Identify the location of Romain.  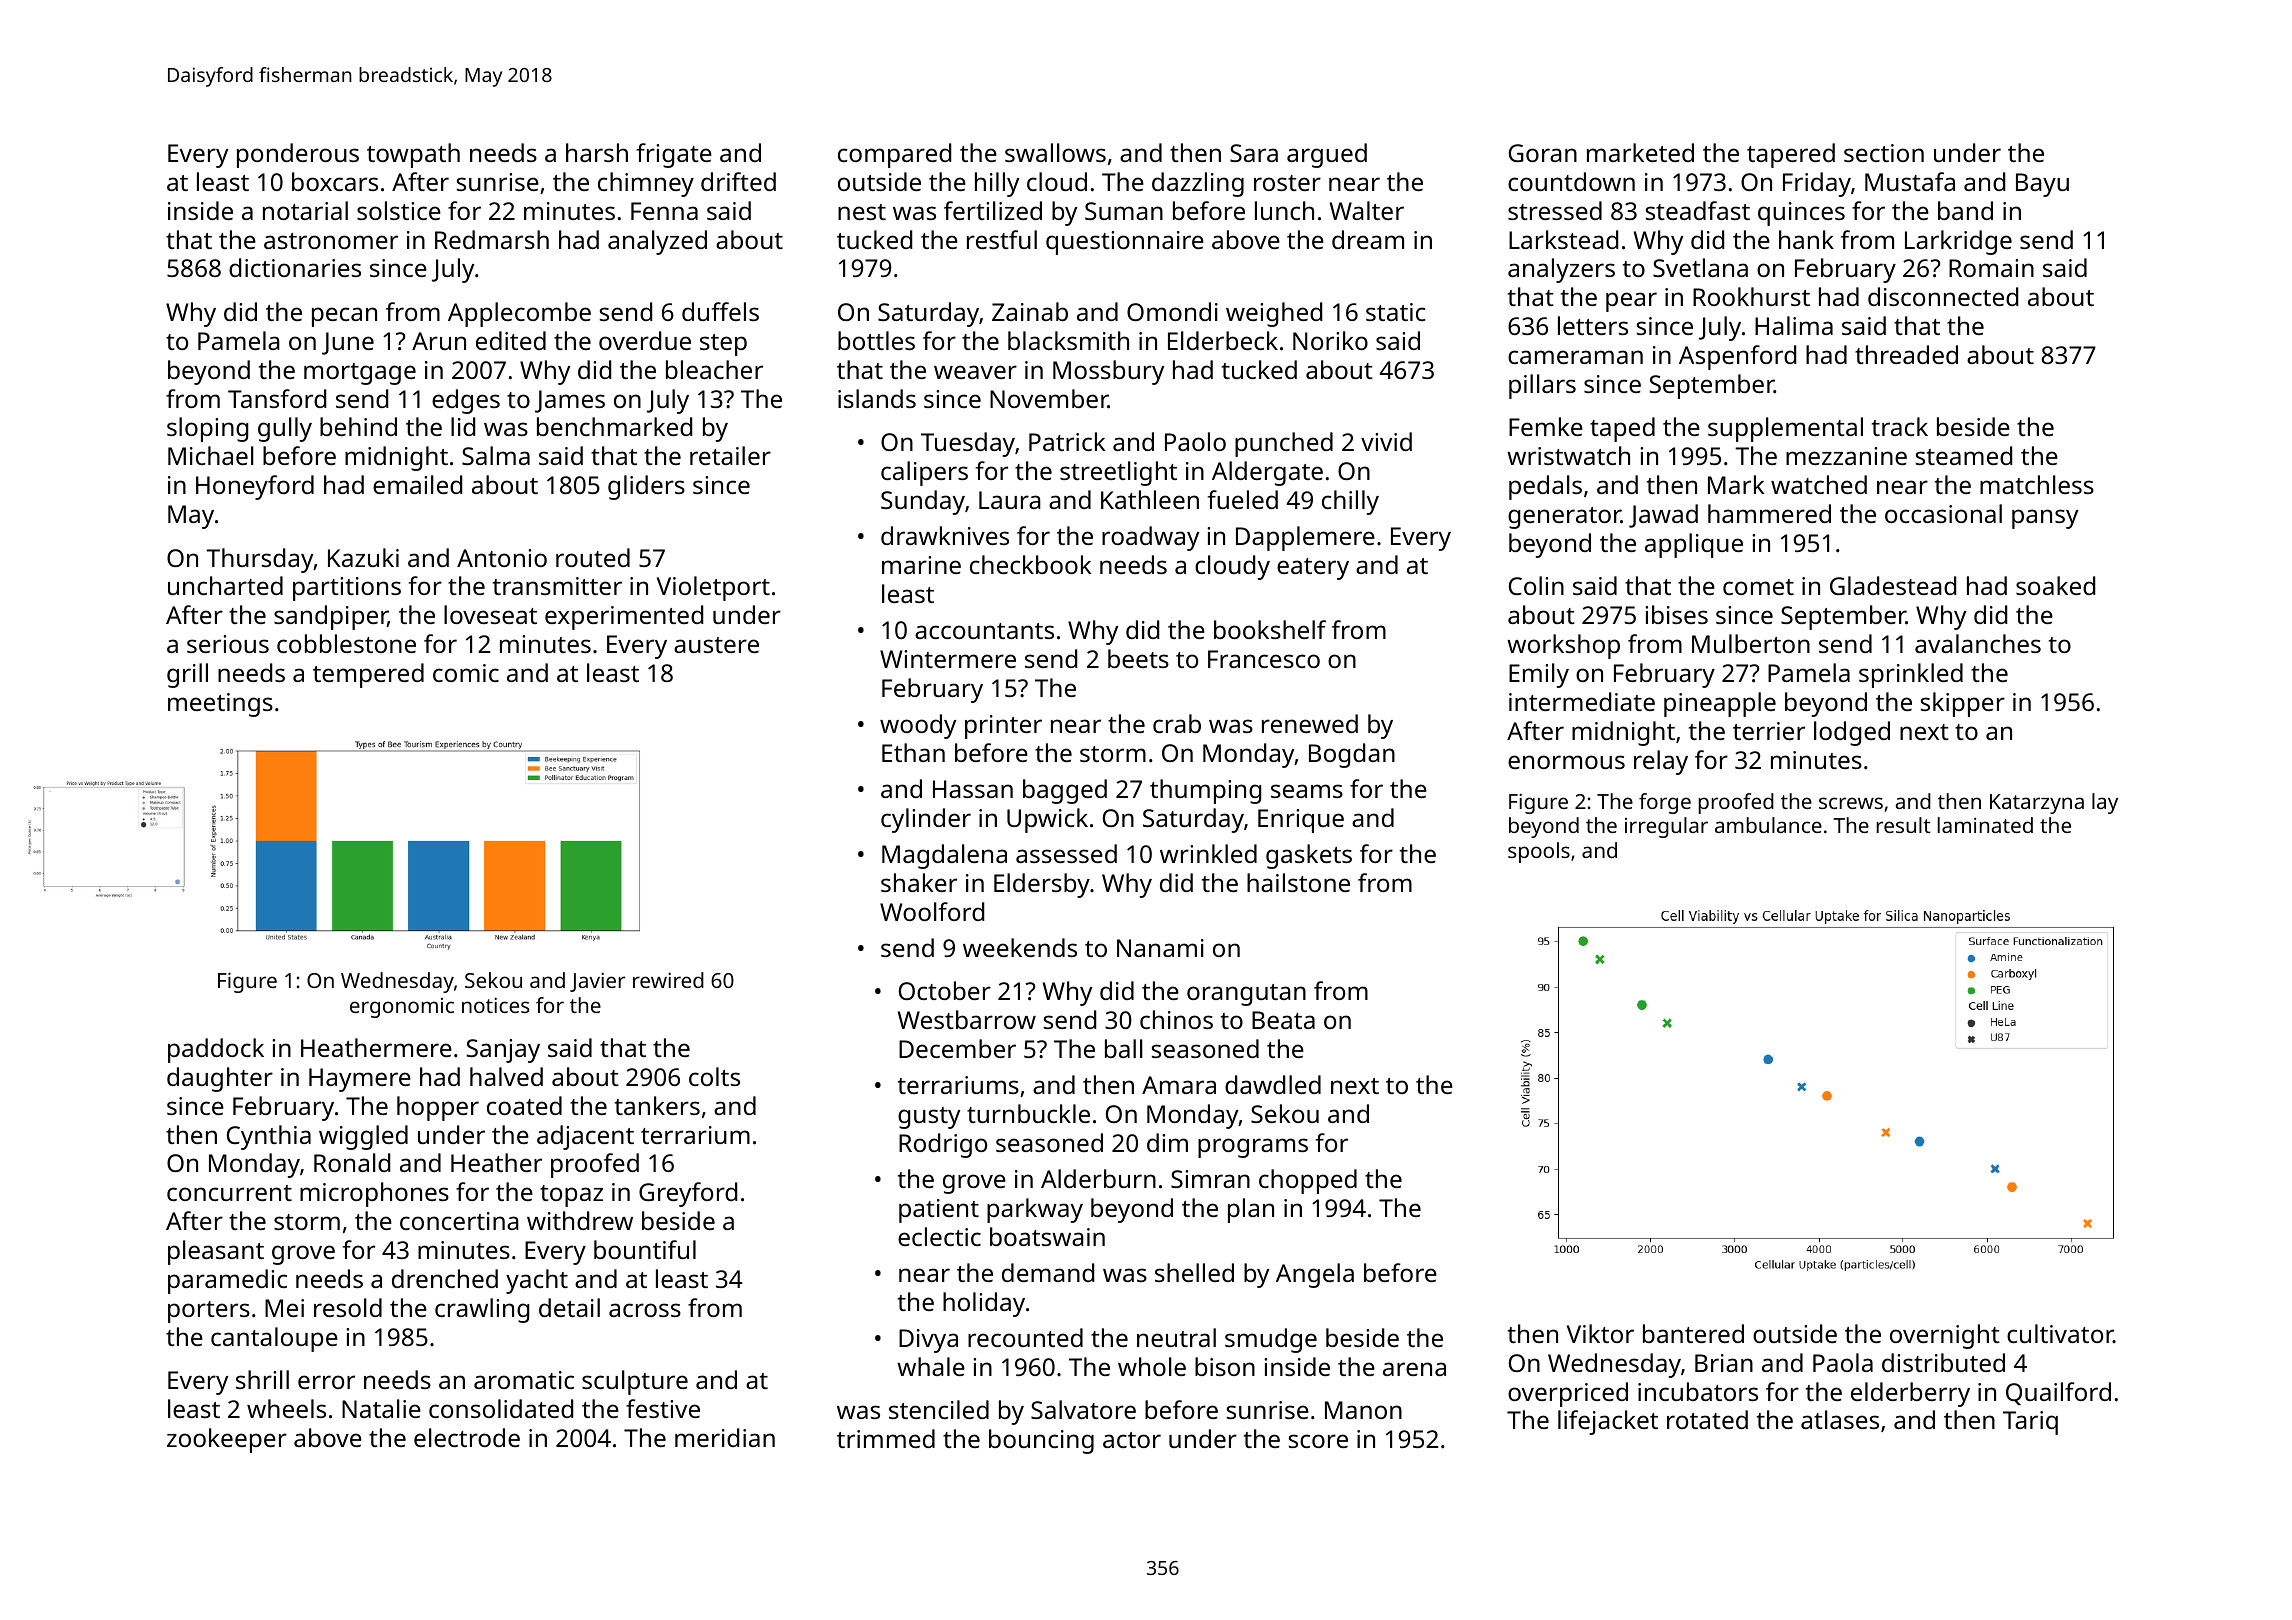
(1991, 268).
